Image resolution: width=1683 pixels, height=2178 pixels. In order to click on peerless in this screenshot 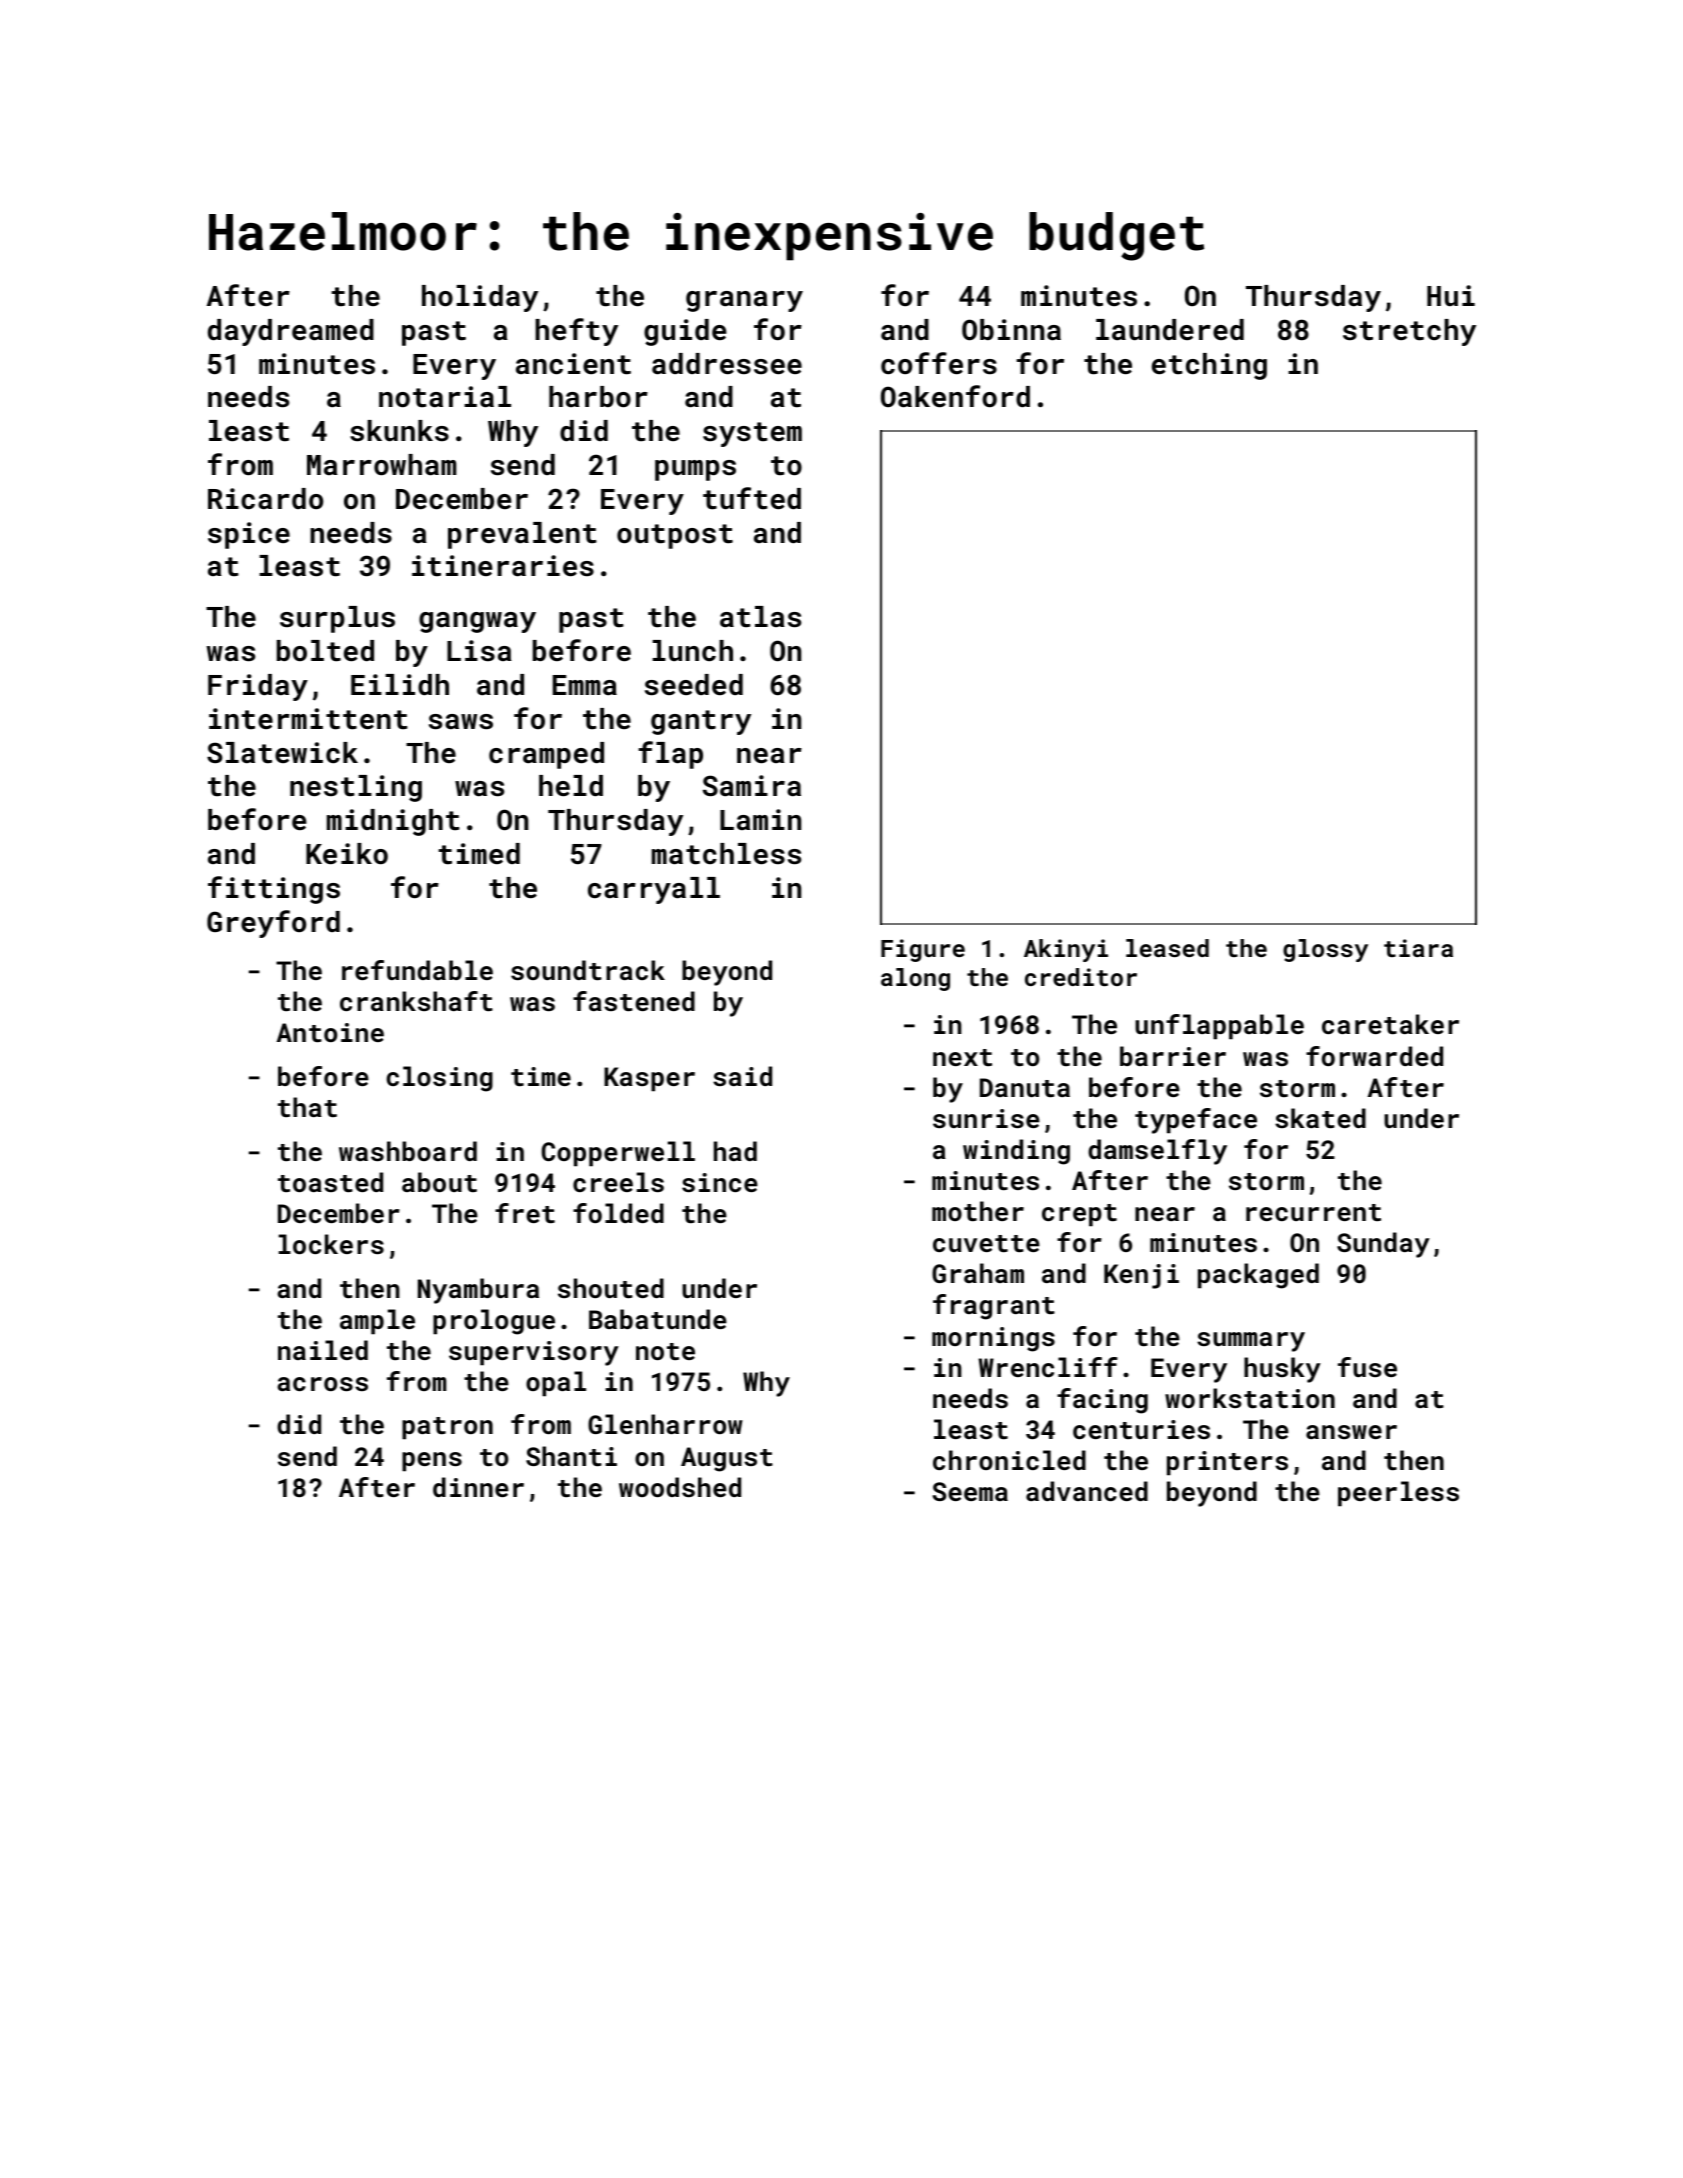, I will do `click(1398, 1494)`.
